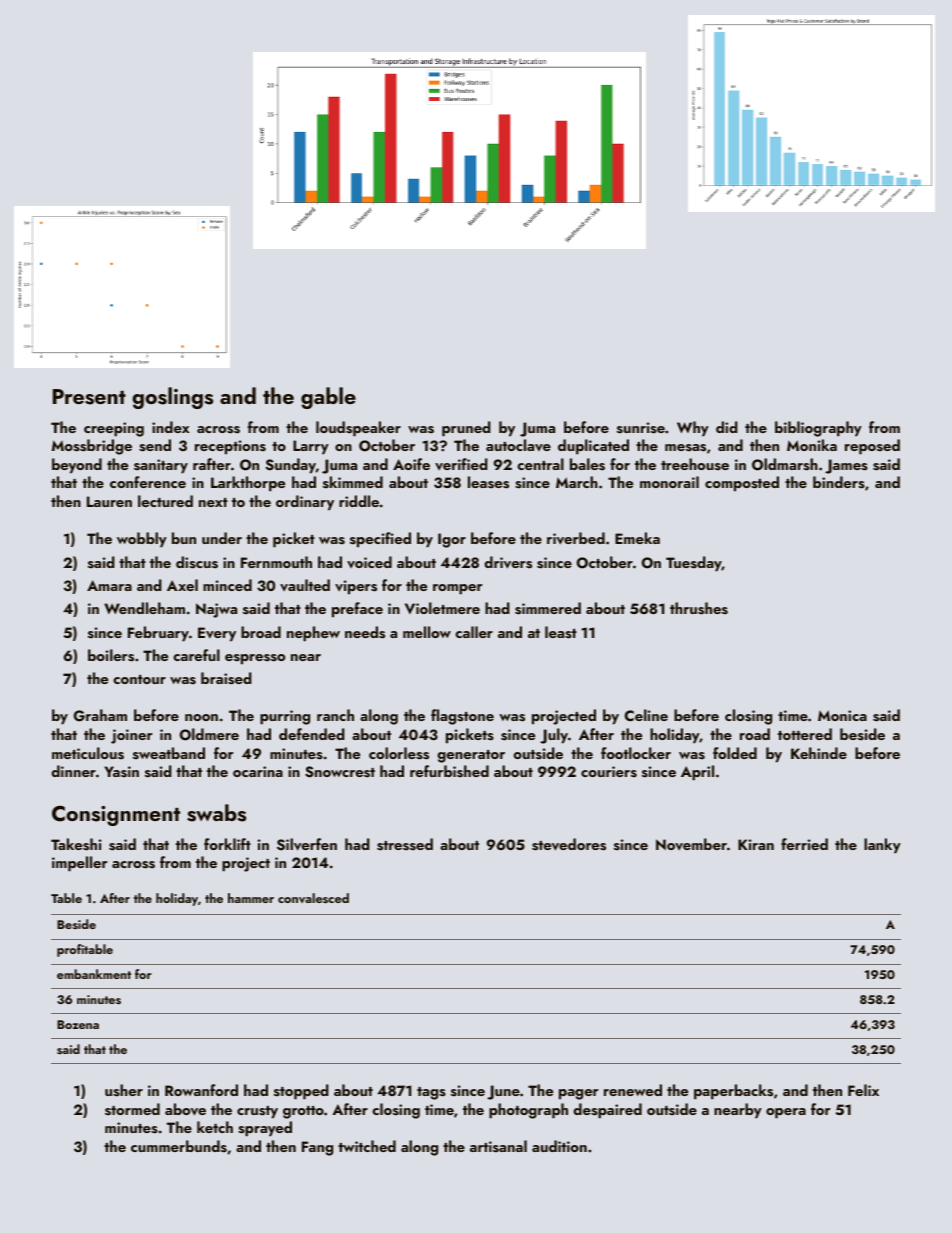 The width and height of the screenshot is (952, 1233). I want to click on stressed, so click(405, 844).
